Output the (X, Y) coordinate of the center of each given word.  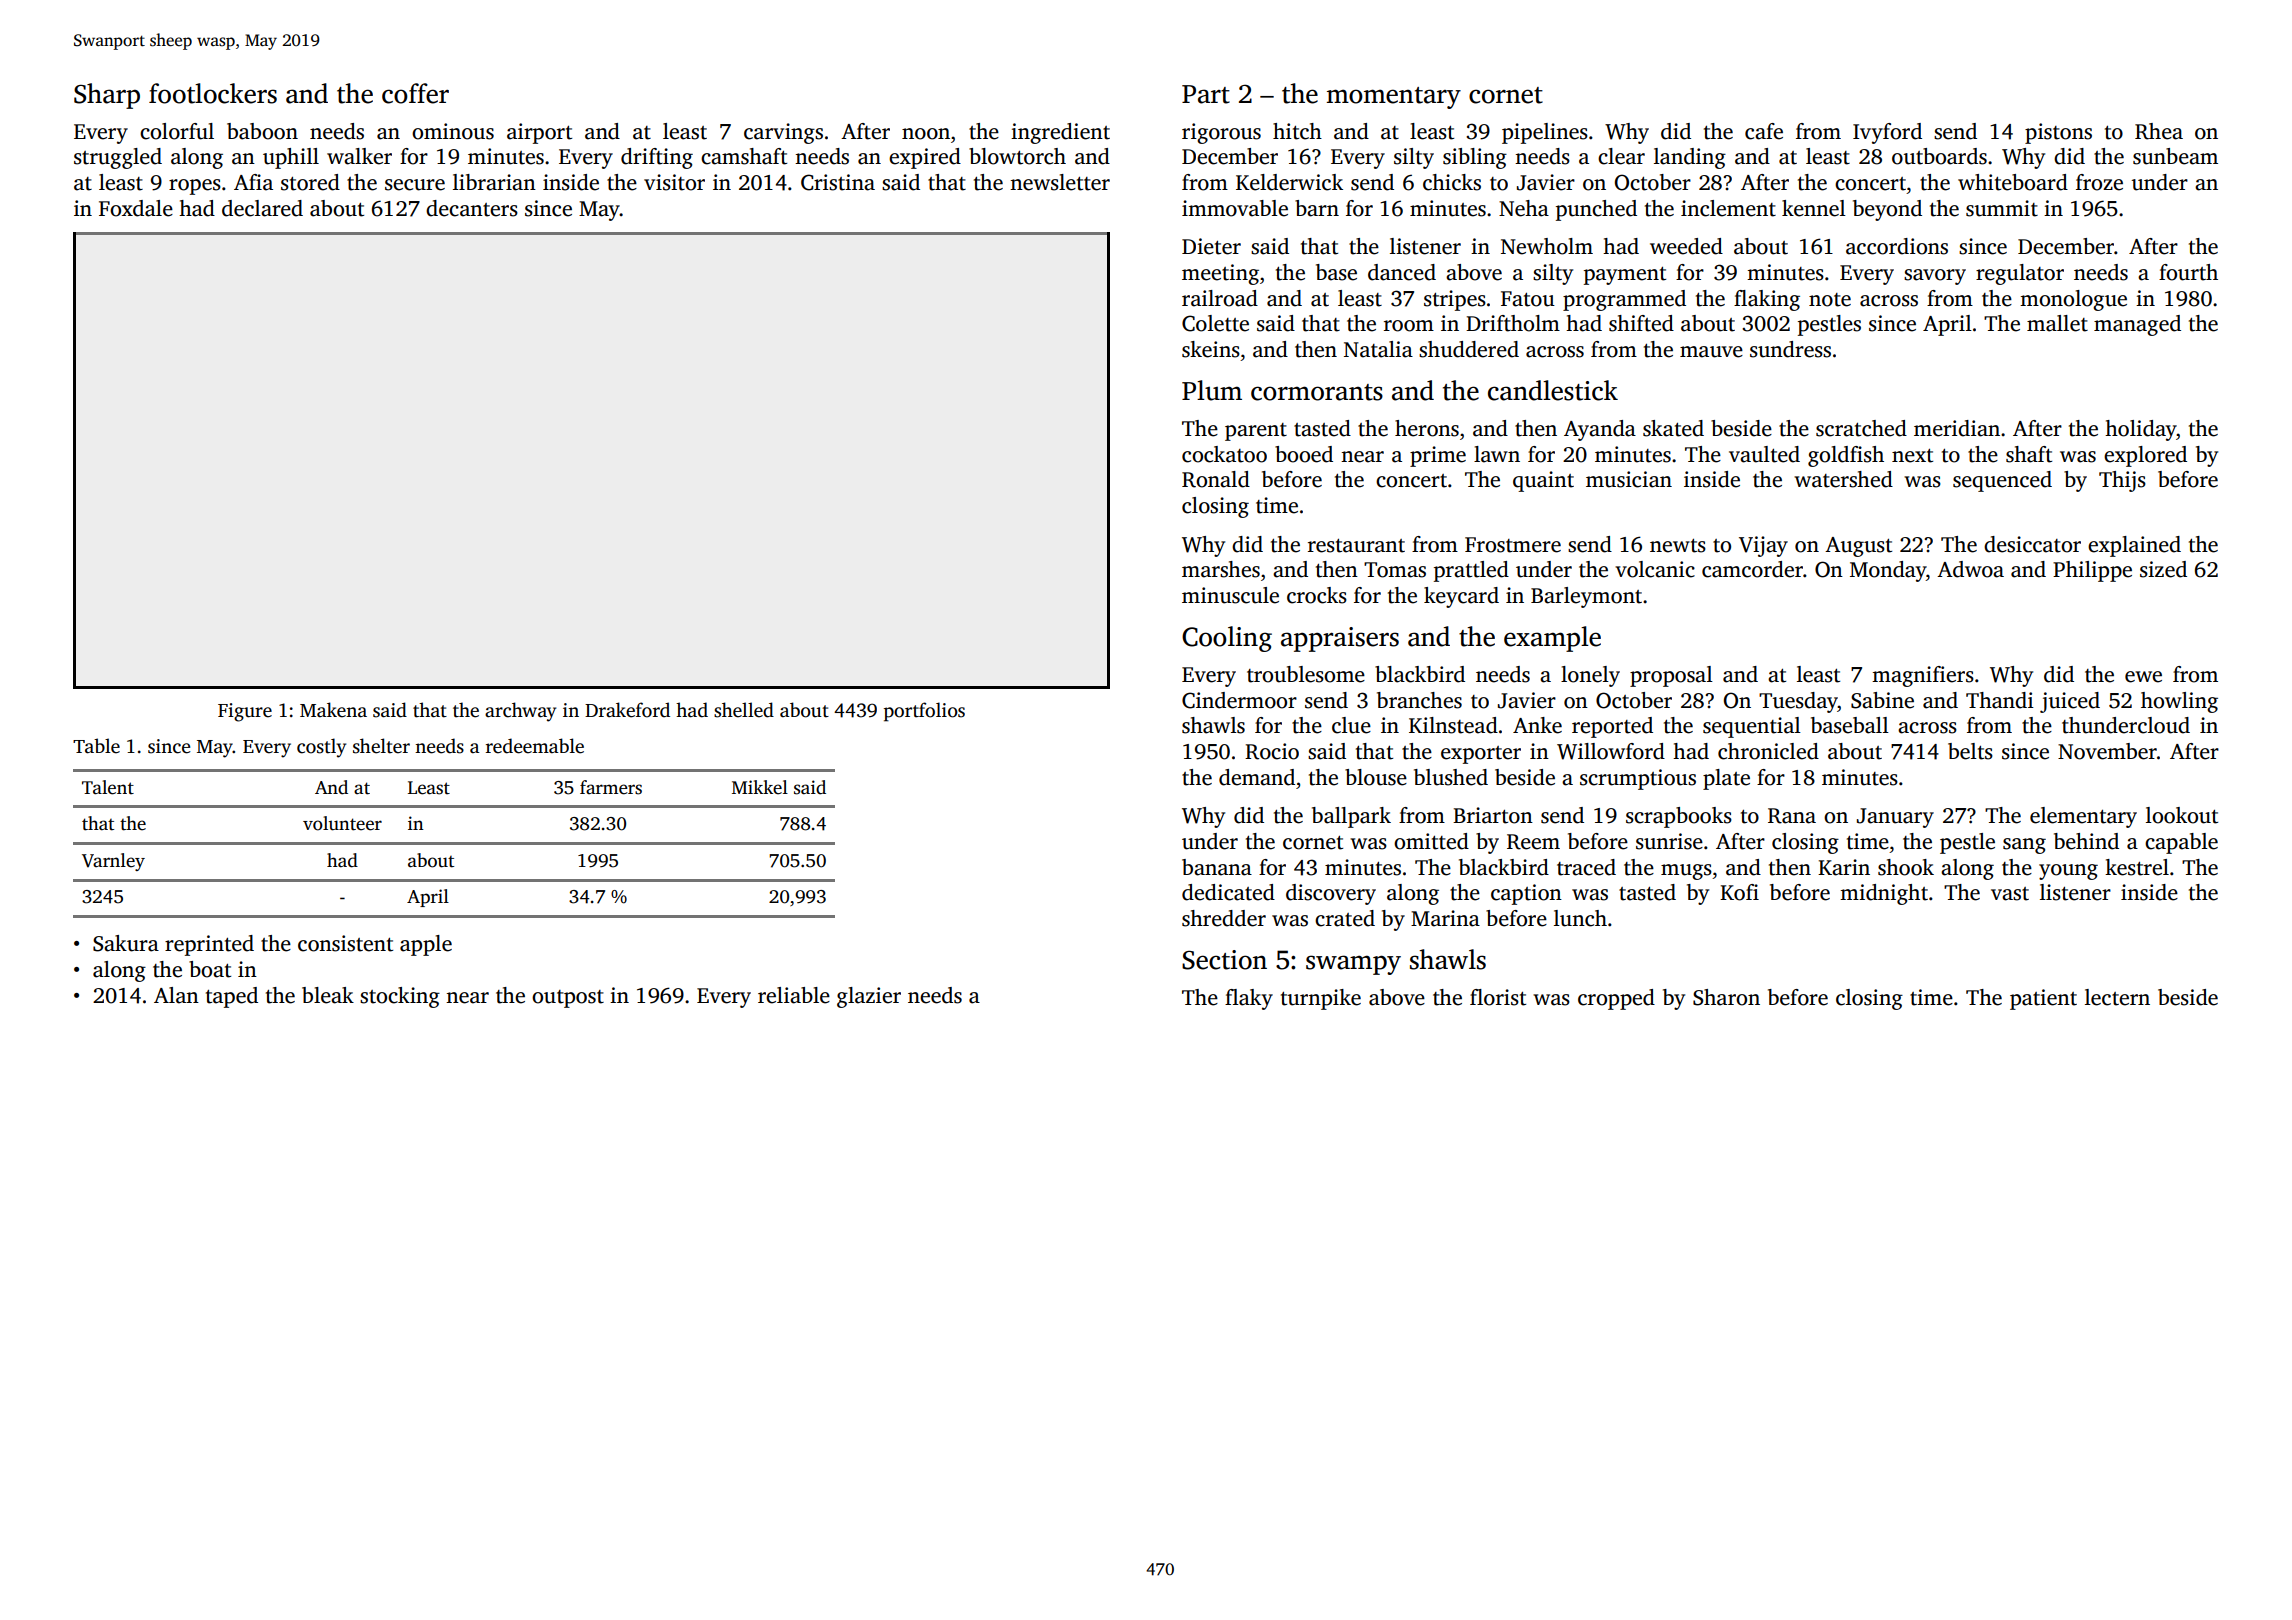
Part (1206, 94)
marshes (1221, 569)
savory (1935, 277)
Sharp (107, 96)
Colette (1215, 323)
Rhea (2159, 131)
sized (2163, 569)
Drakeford (627, 710)
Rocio (1272, 751)
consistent (345, 943)
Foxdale (136, 208)
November (2107, 751)
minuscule (1230, 595)
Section (1224, 960)
